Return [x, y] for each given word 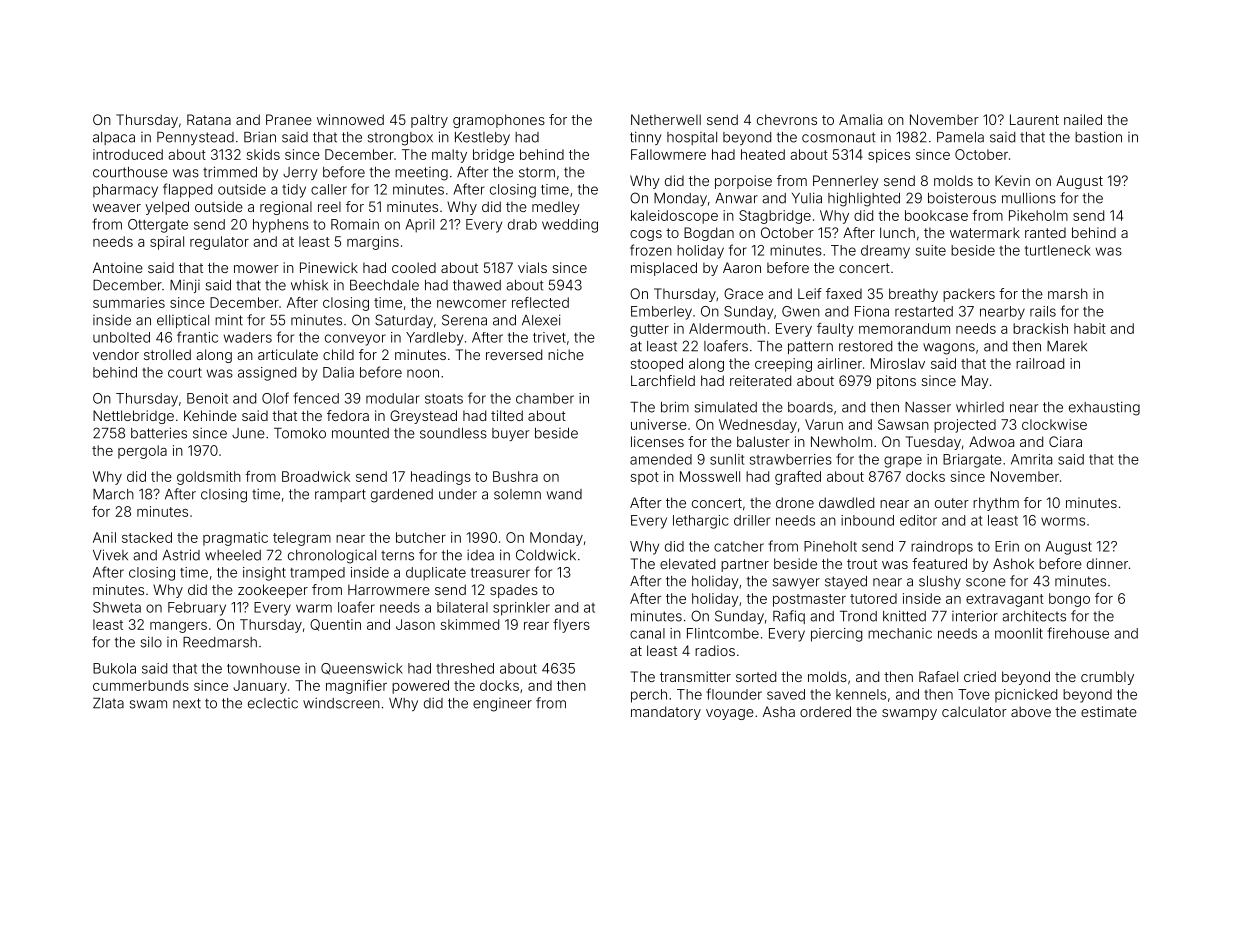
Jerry [300, 173]
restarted [924, 311]
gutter [649, 330]
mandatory [666, 713]
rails [1043, 311]
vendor [116, 354]
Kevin [1012, 180]
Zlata [108, 703]
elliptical [183, 321]
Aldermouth [727, 328]
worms [1063, 521]
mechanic [900, 633]
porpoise [743, 182]
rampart [340, 495]
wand [564, 494]
